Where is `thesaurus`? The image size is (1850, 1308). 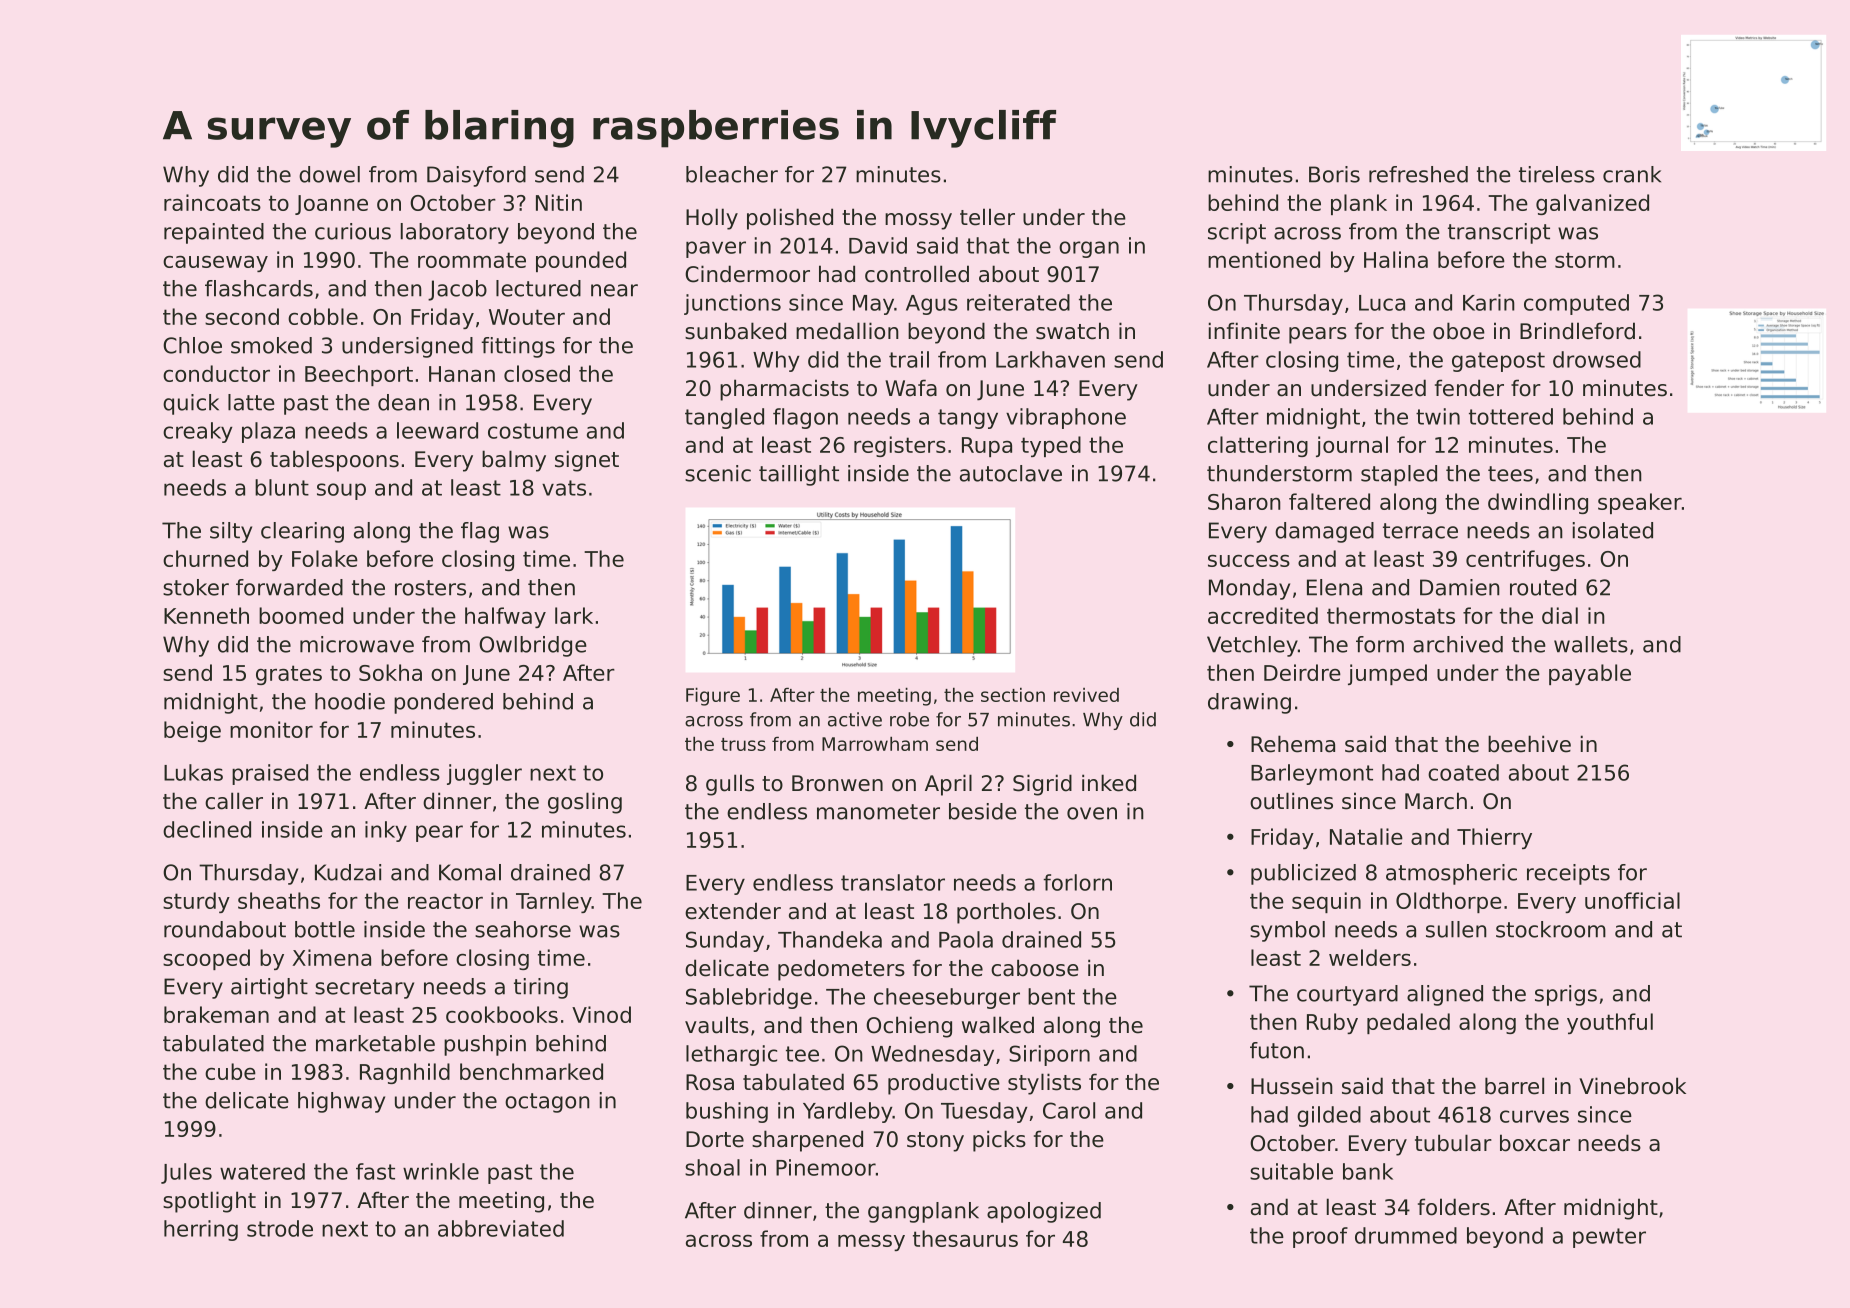 thesaurus is located at coordinates (965, 1238).
